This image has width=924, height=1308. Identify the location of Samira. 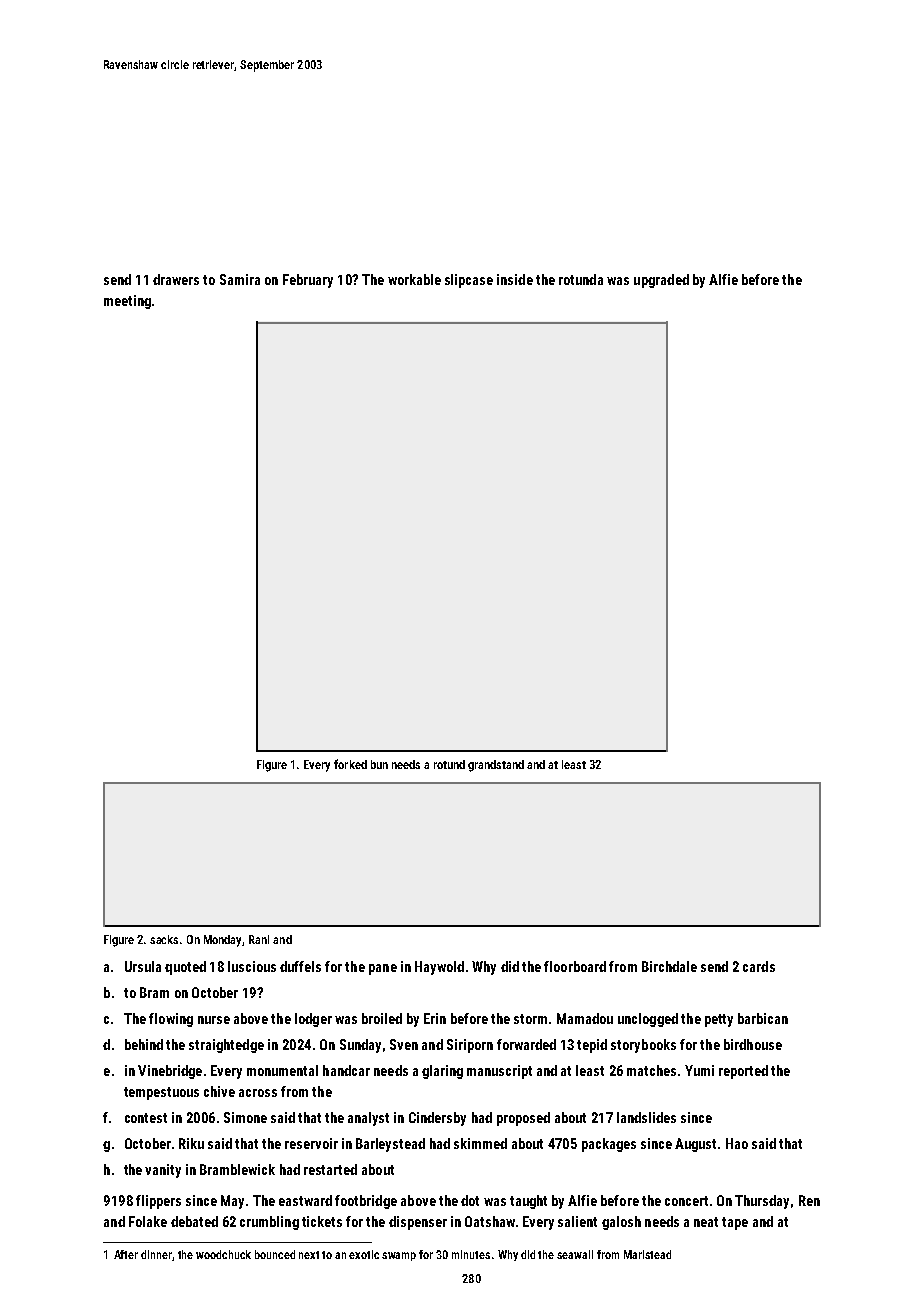
(240, 279).
